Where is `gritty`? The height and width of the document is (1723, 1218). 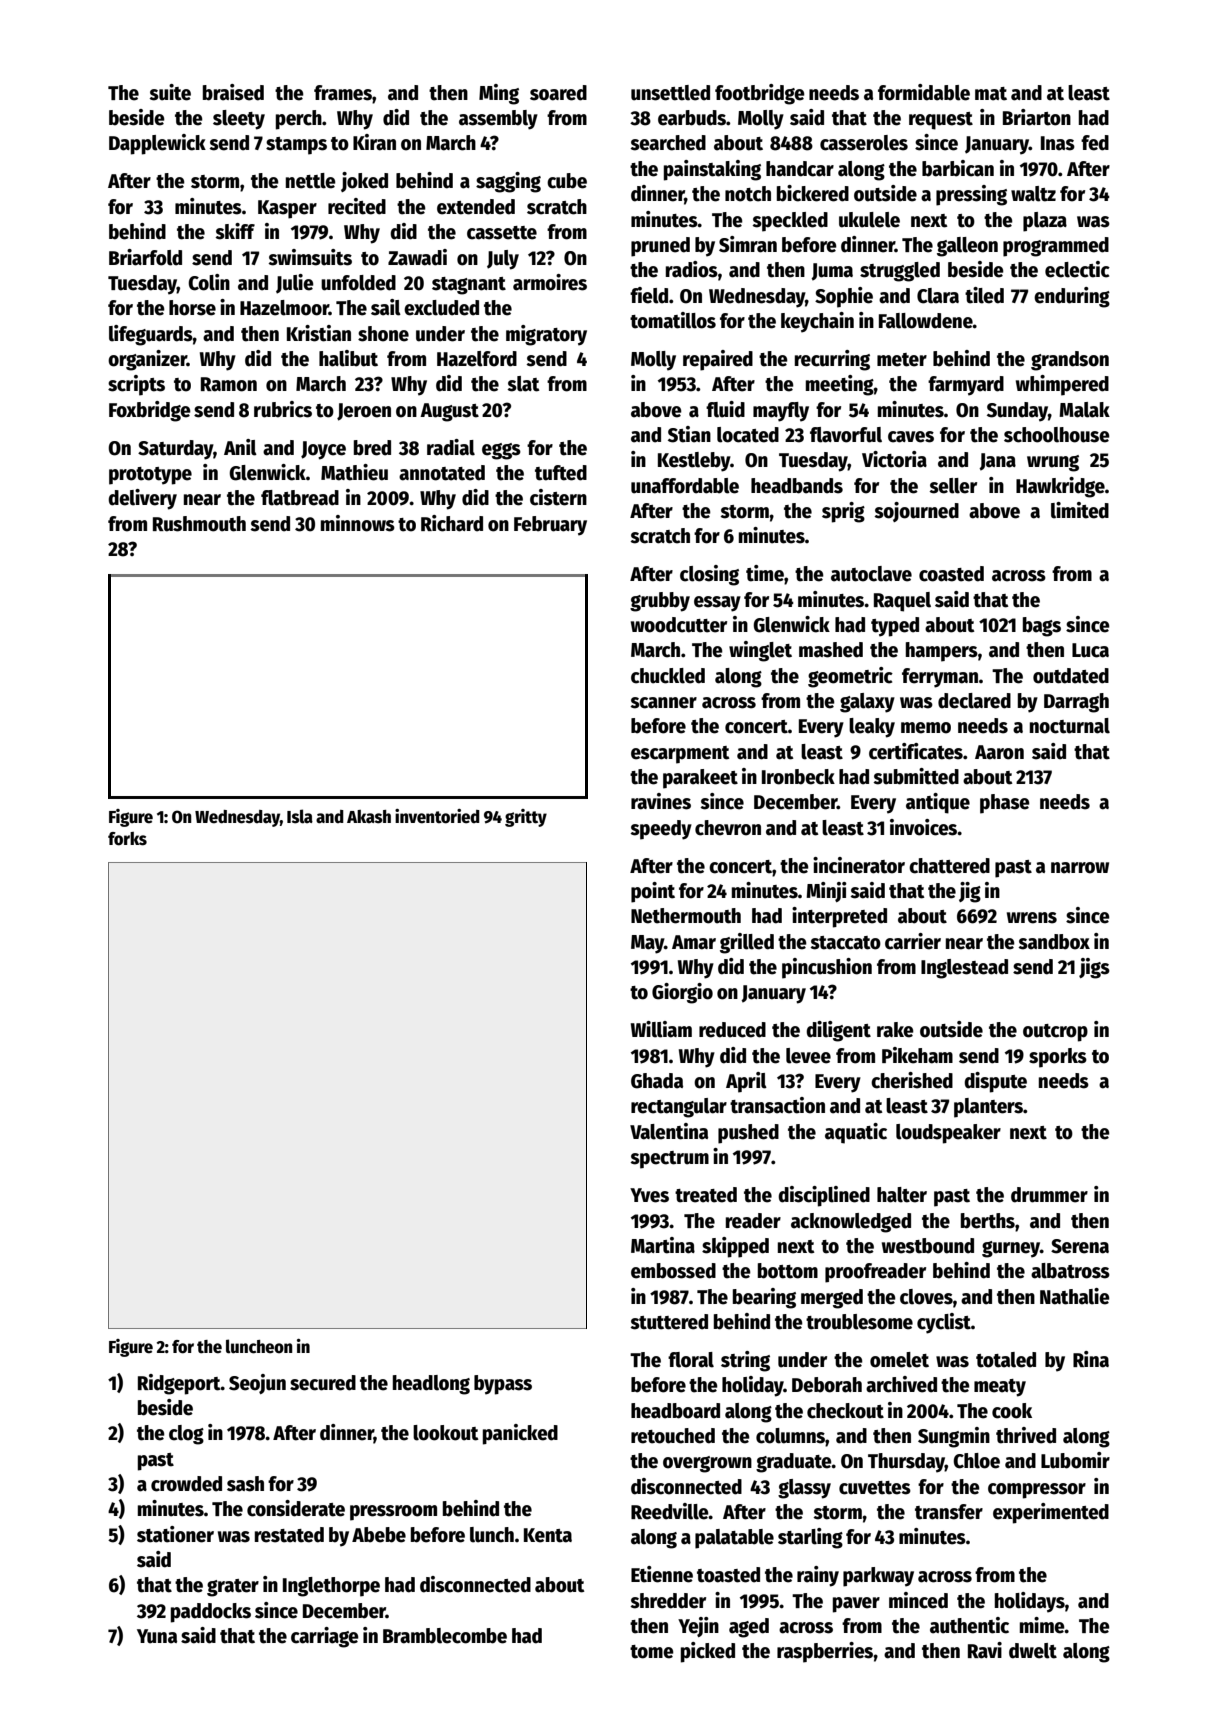
gritty is located at coordinates (526, 818).
